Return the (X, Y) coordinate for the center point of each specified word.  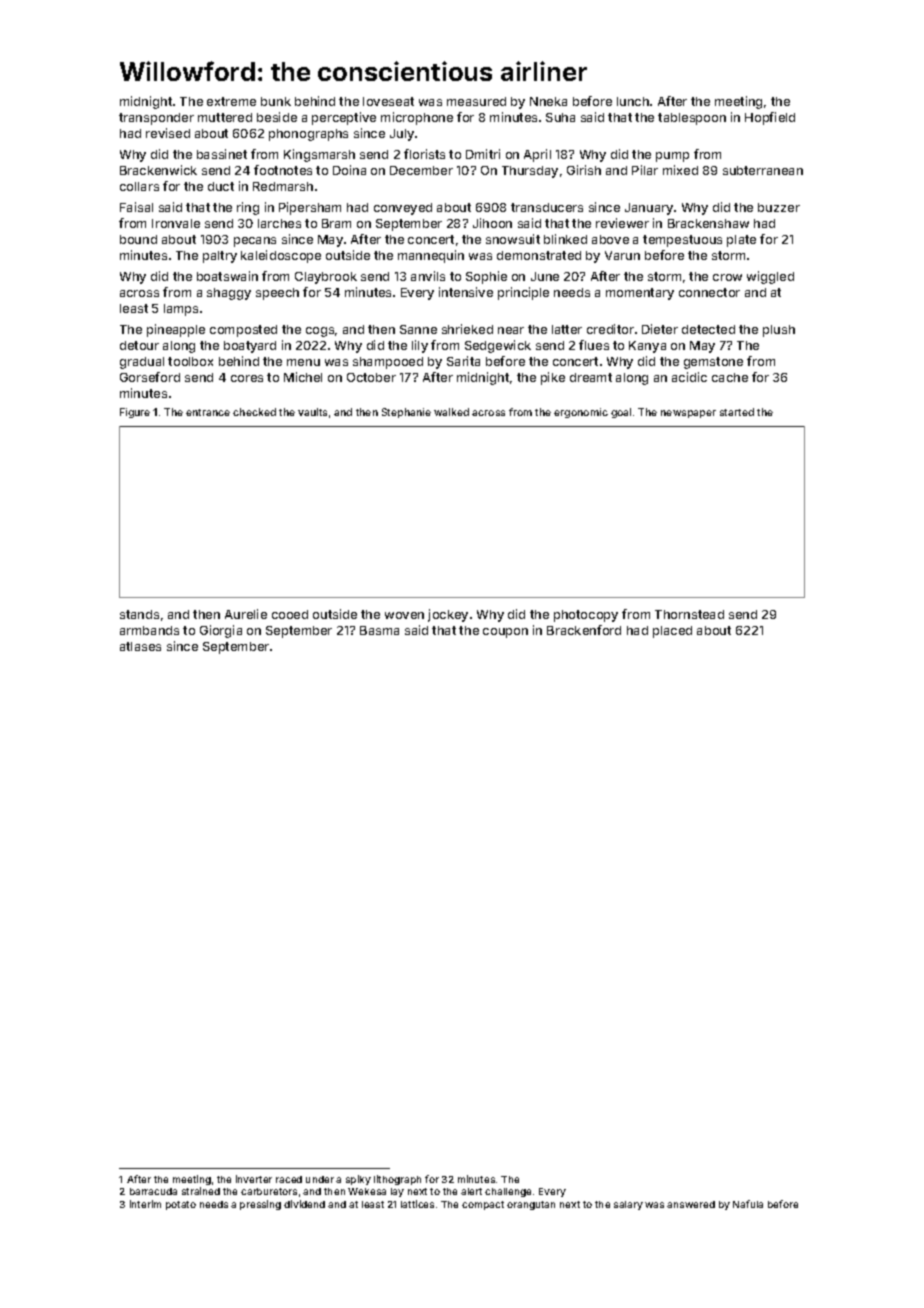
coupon (505, 633)
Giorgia (221, 631)
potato (181, 1205)
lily (420, 346)
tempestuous (682, 241)
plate (741, 241)
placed (672, 632)
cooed (290, 614)
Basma (379, 630)
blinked (565, 239)
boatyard (250, 347)
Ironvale (176, 223)
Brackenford (584, 630)
